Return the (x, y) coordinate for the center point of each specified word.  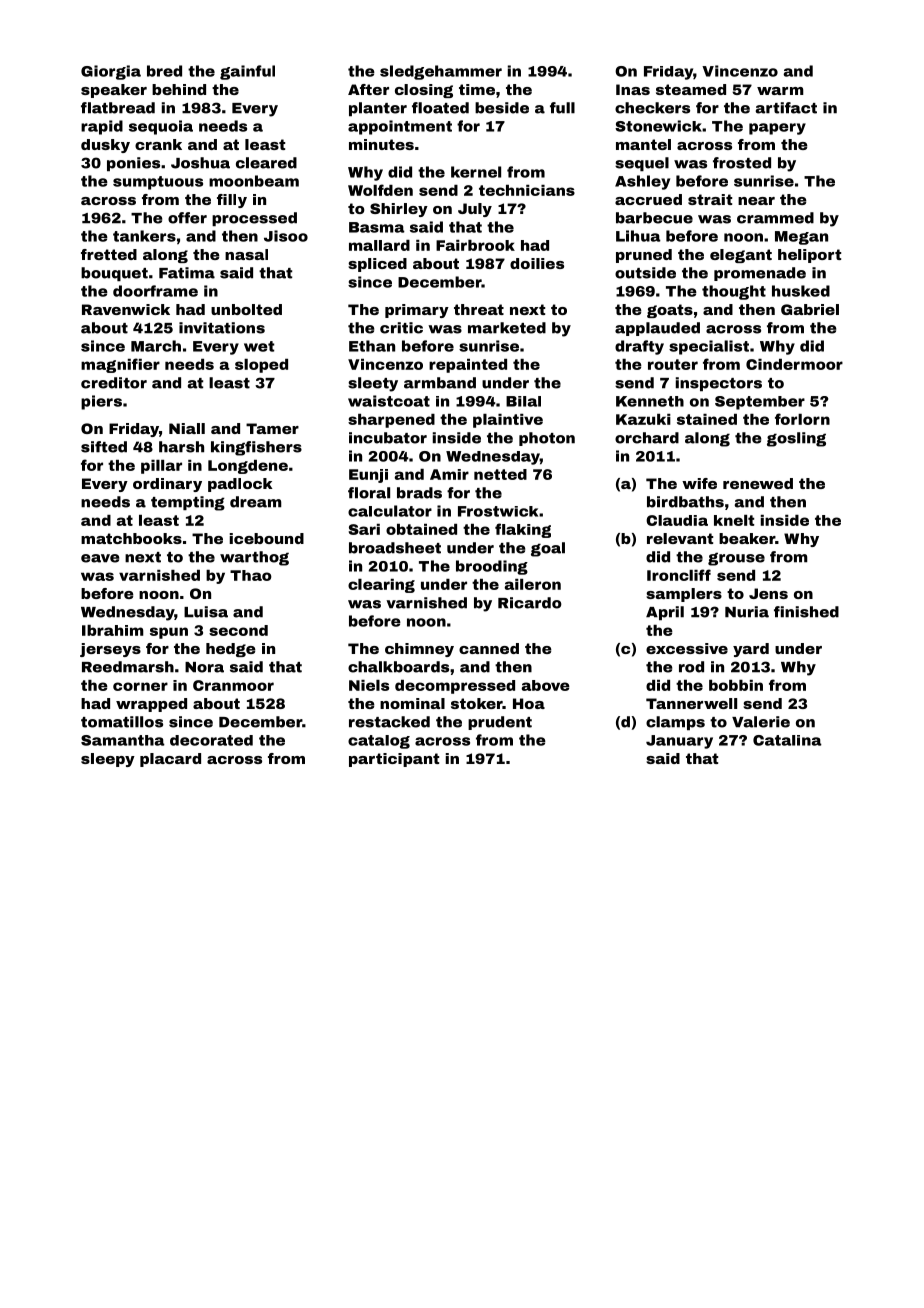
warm (780, 91)
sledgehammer (441, 72)
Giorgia (111, 72)
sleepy (108, 760)
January (679, 742)
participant (394, 760)
